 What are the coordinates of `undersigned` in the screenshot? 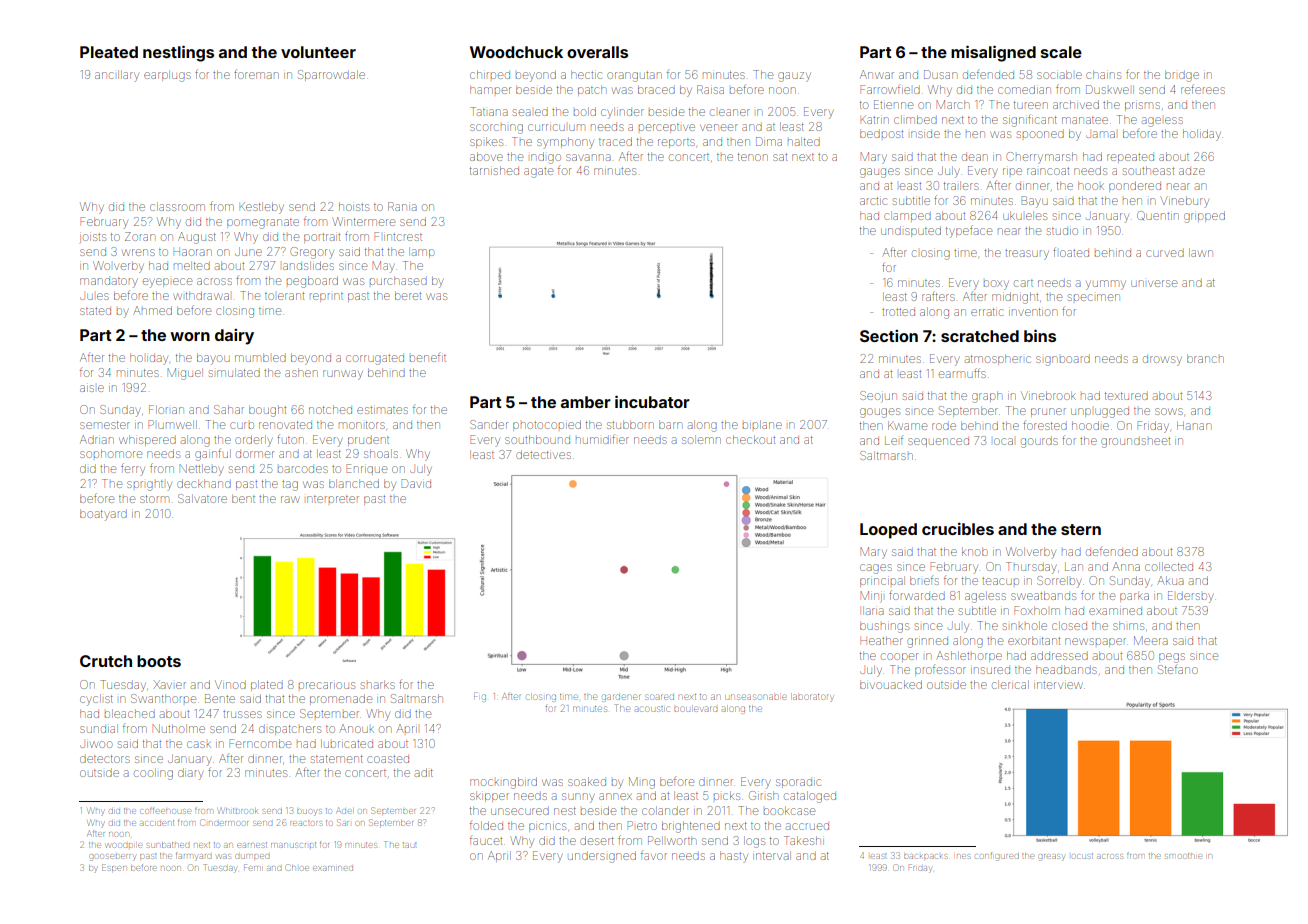 It's located at (602, 857).
